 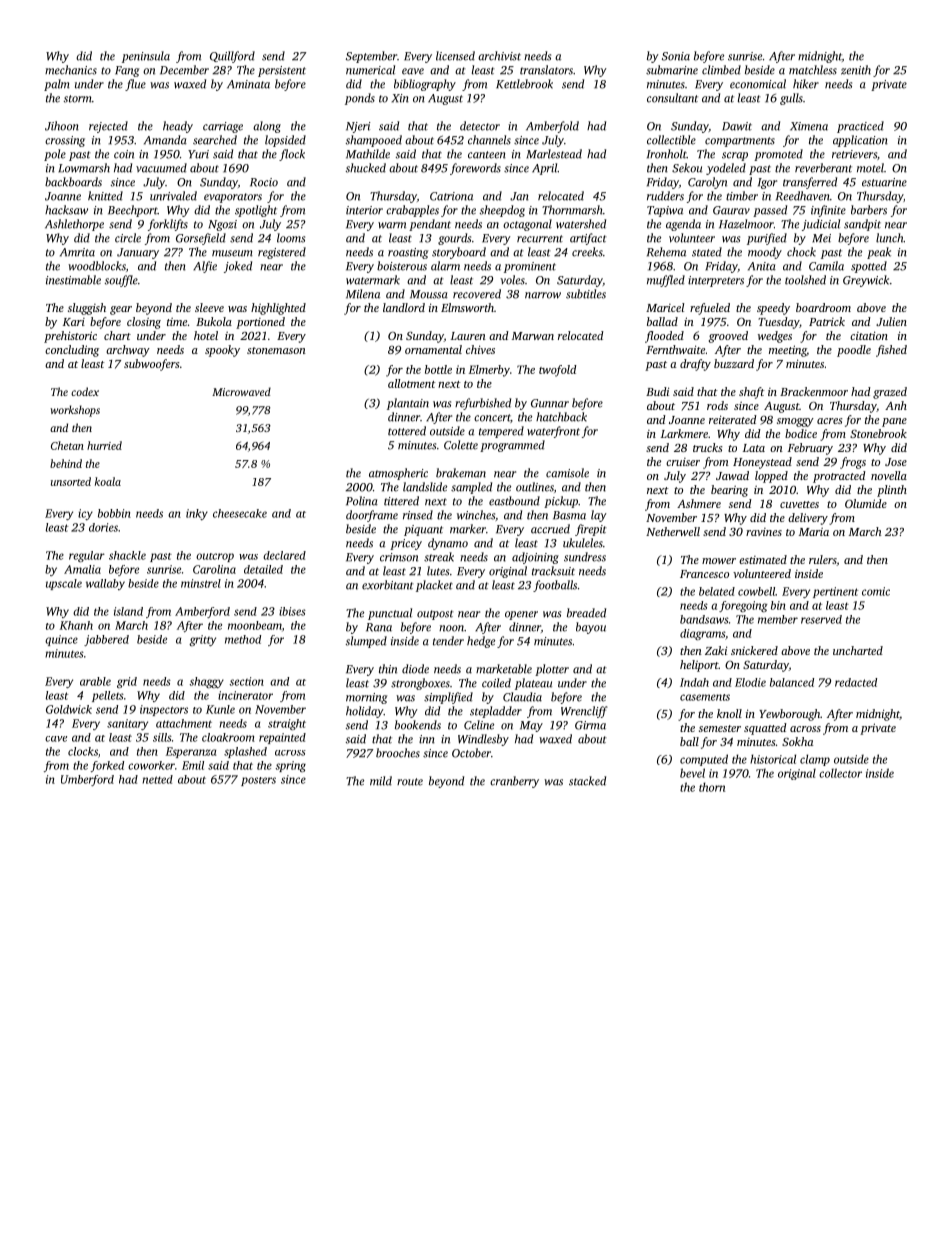 I want to click on Sonia, so click(x=676, y=56).
